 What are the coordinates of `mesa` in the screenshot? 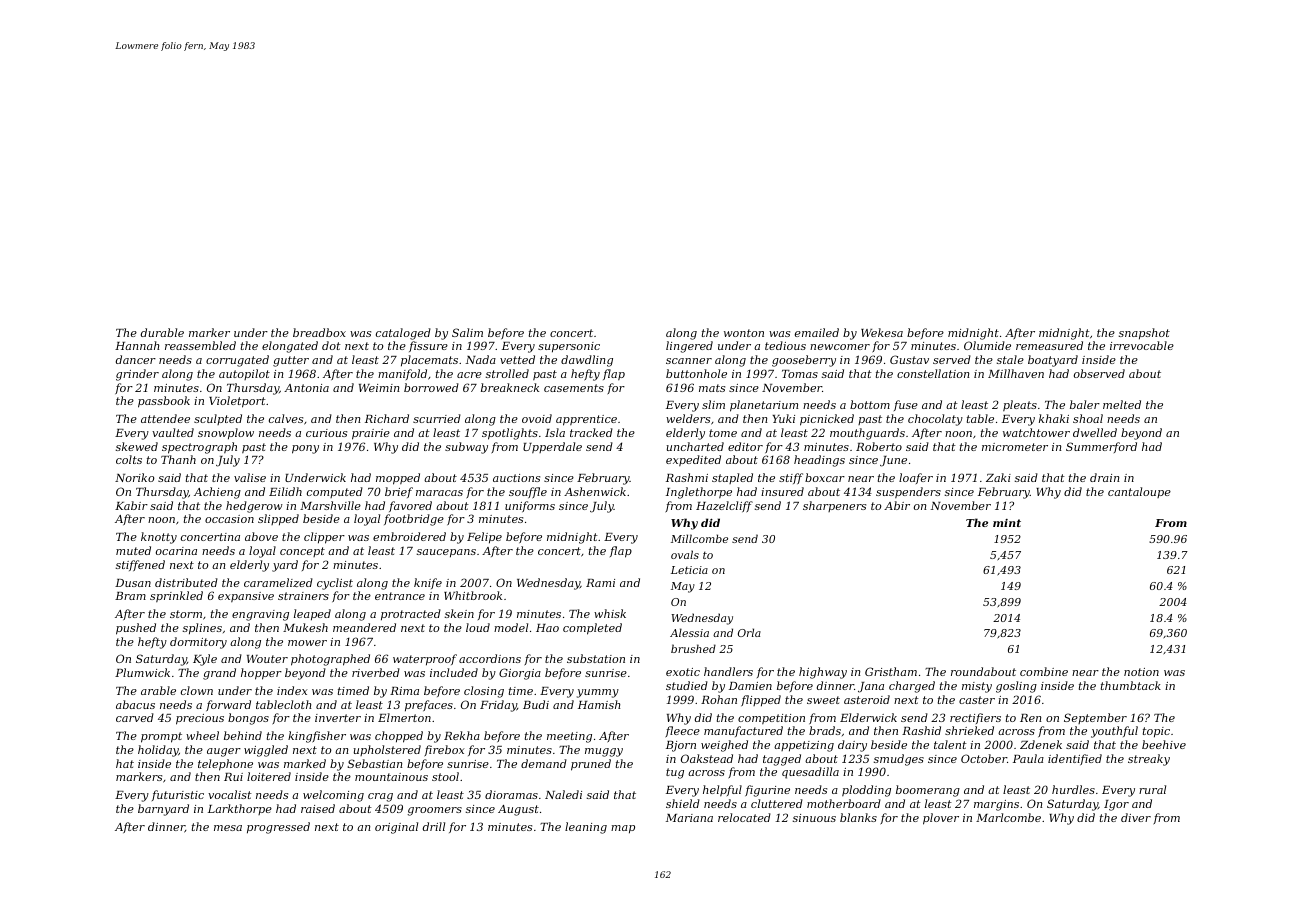 It's located at (228, 828).
